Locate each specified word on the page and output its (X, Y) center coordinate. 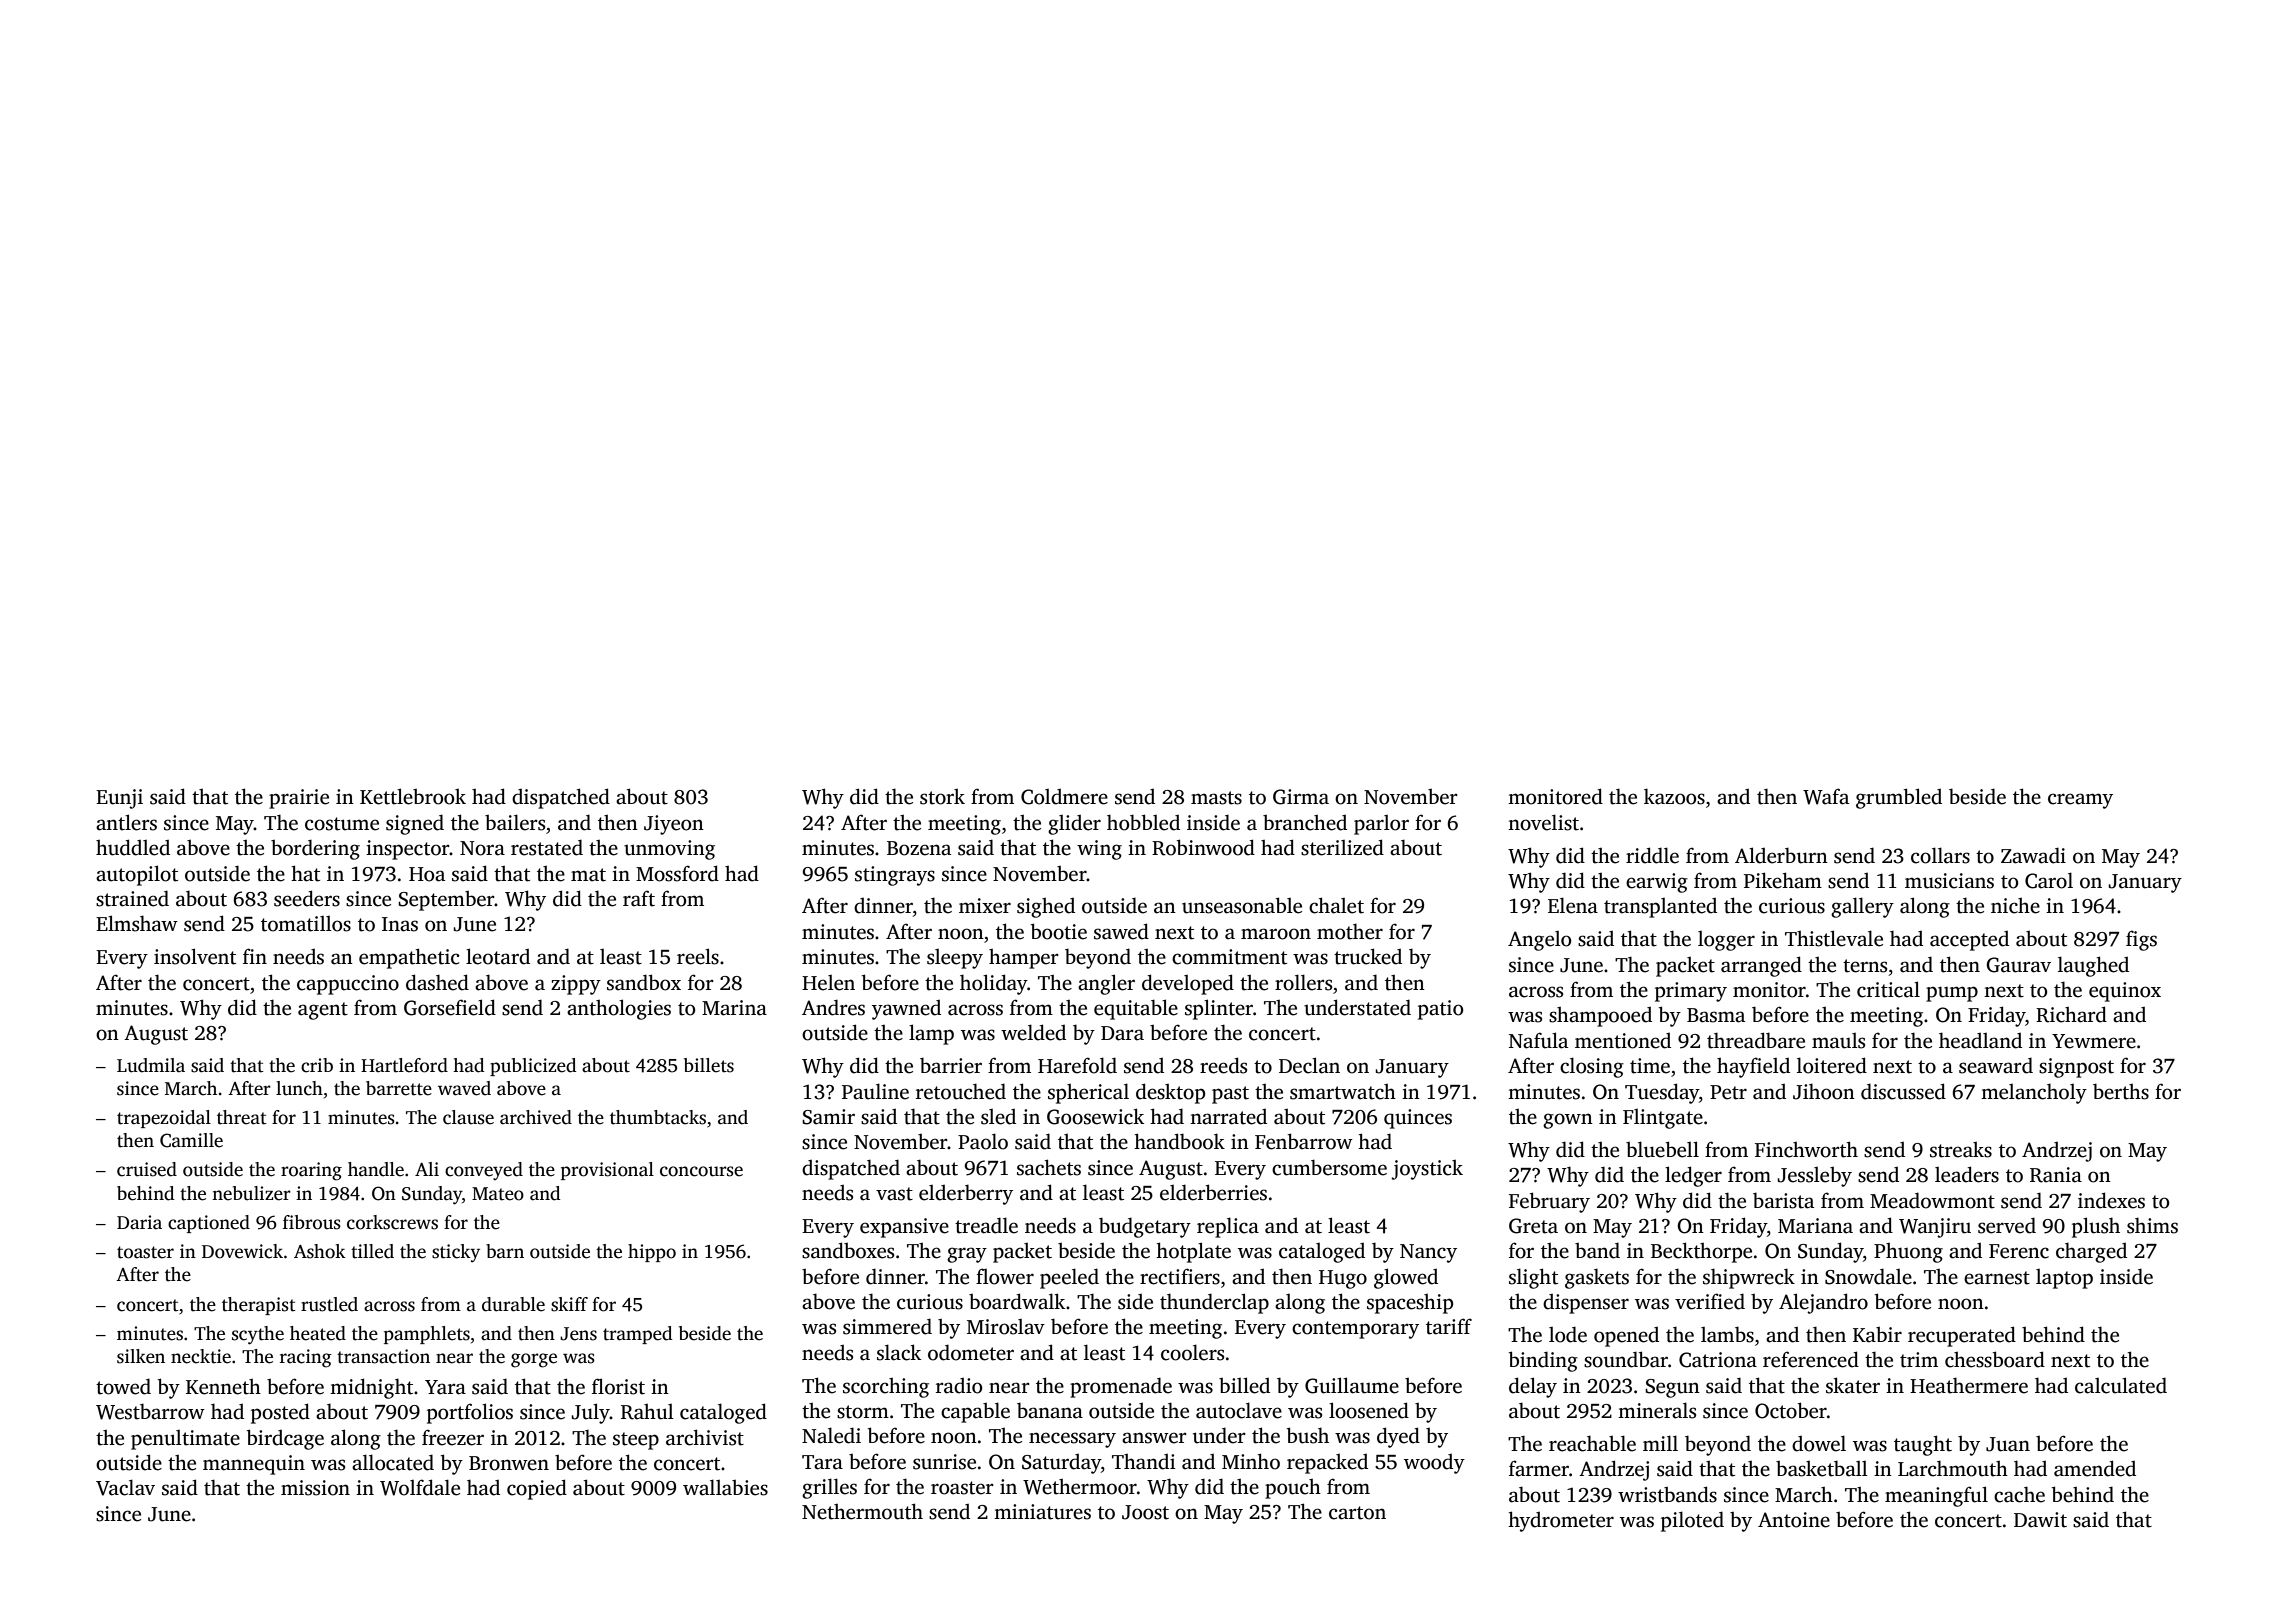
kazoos (1674, 796)
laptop (2064, 1279)
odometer (971, 1352)
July (590, 1413)
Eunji (119, 799)
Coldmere (1064, 797)
